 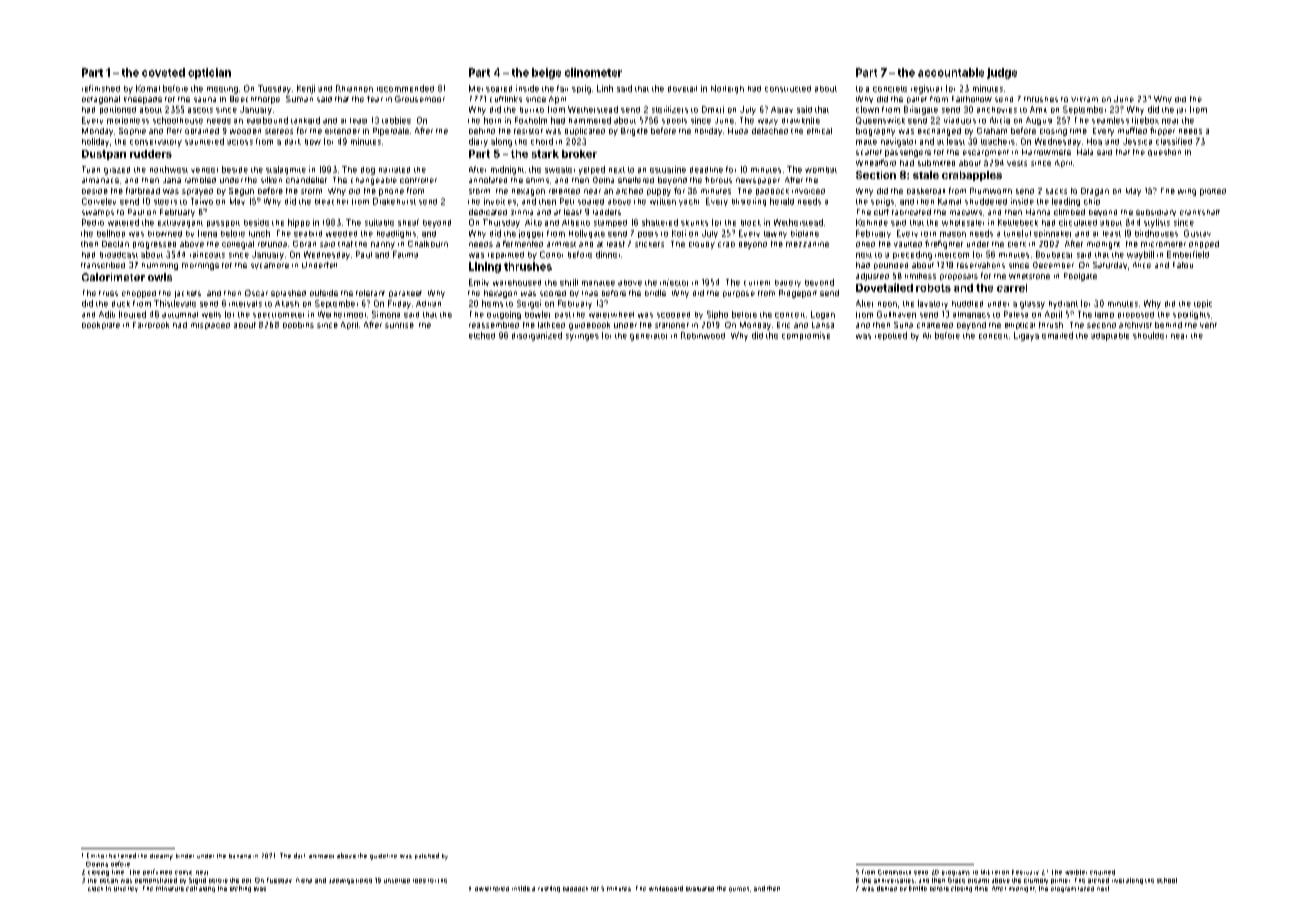 I want to click on yelped, so click(x=592, y=170).
